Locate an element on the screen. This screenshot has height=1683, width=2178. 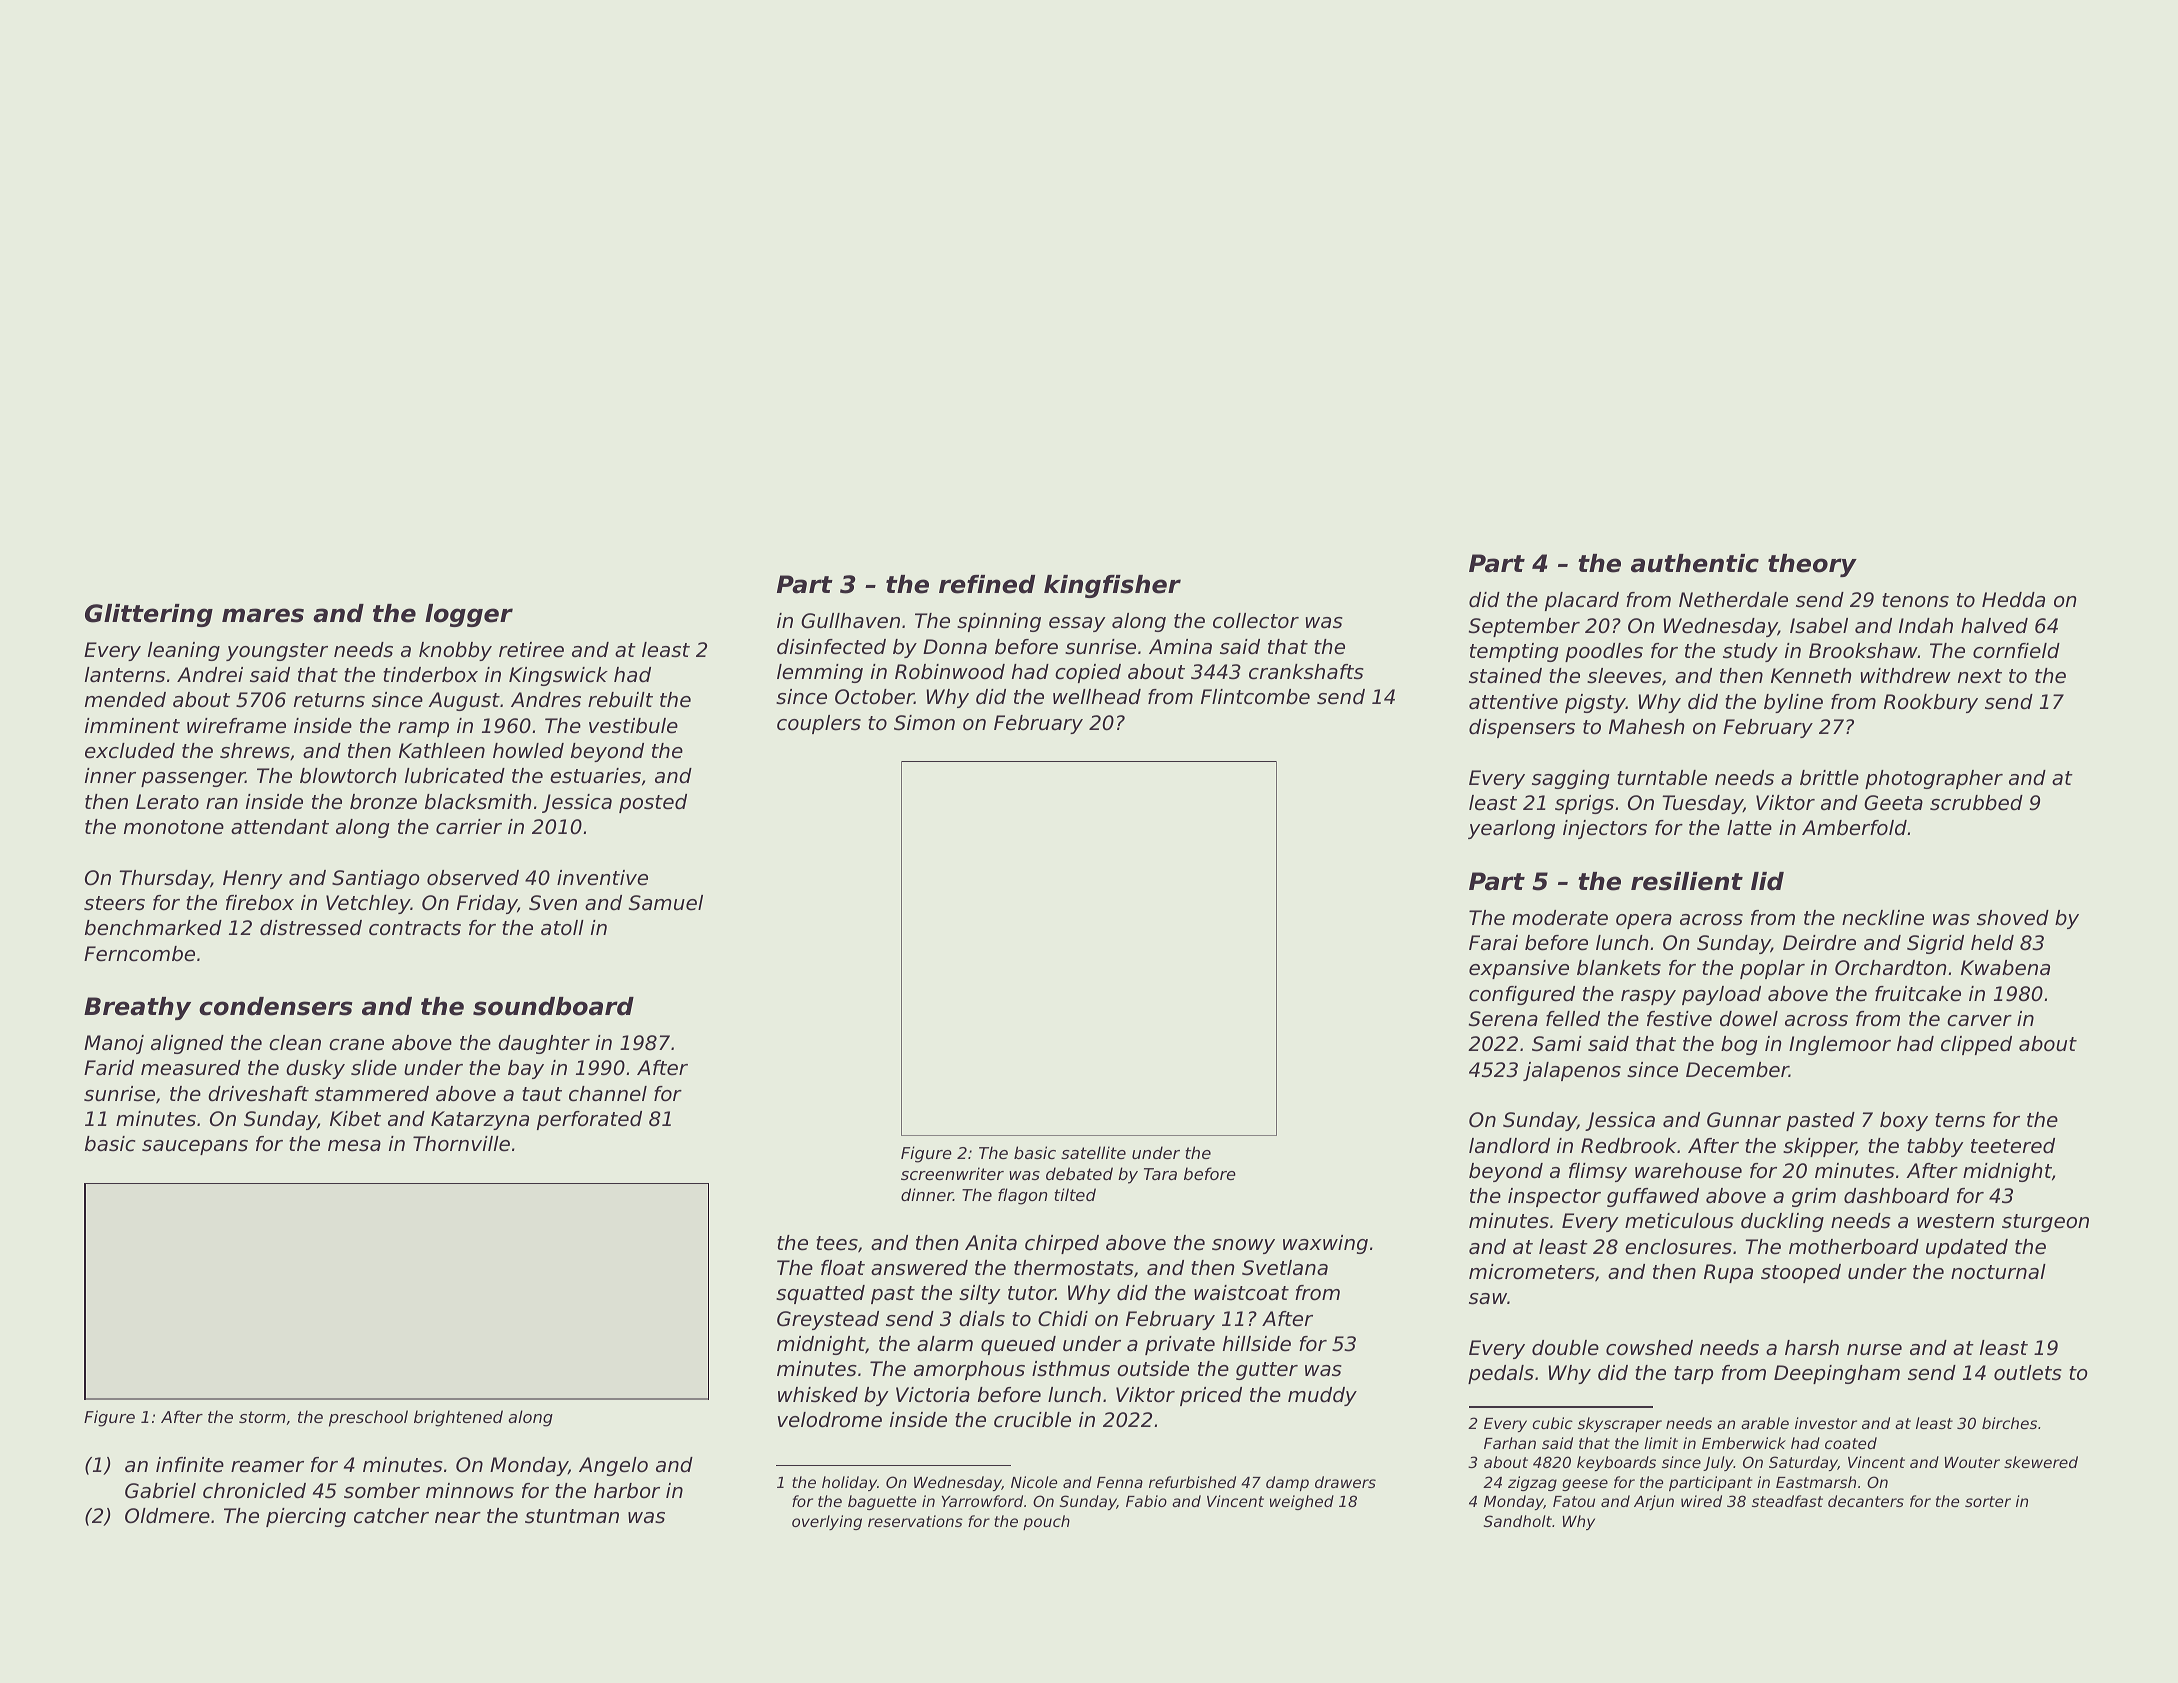
saucepans is located at coordinates (195, 1147).
